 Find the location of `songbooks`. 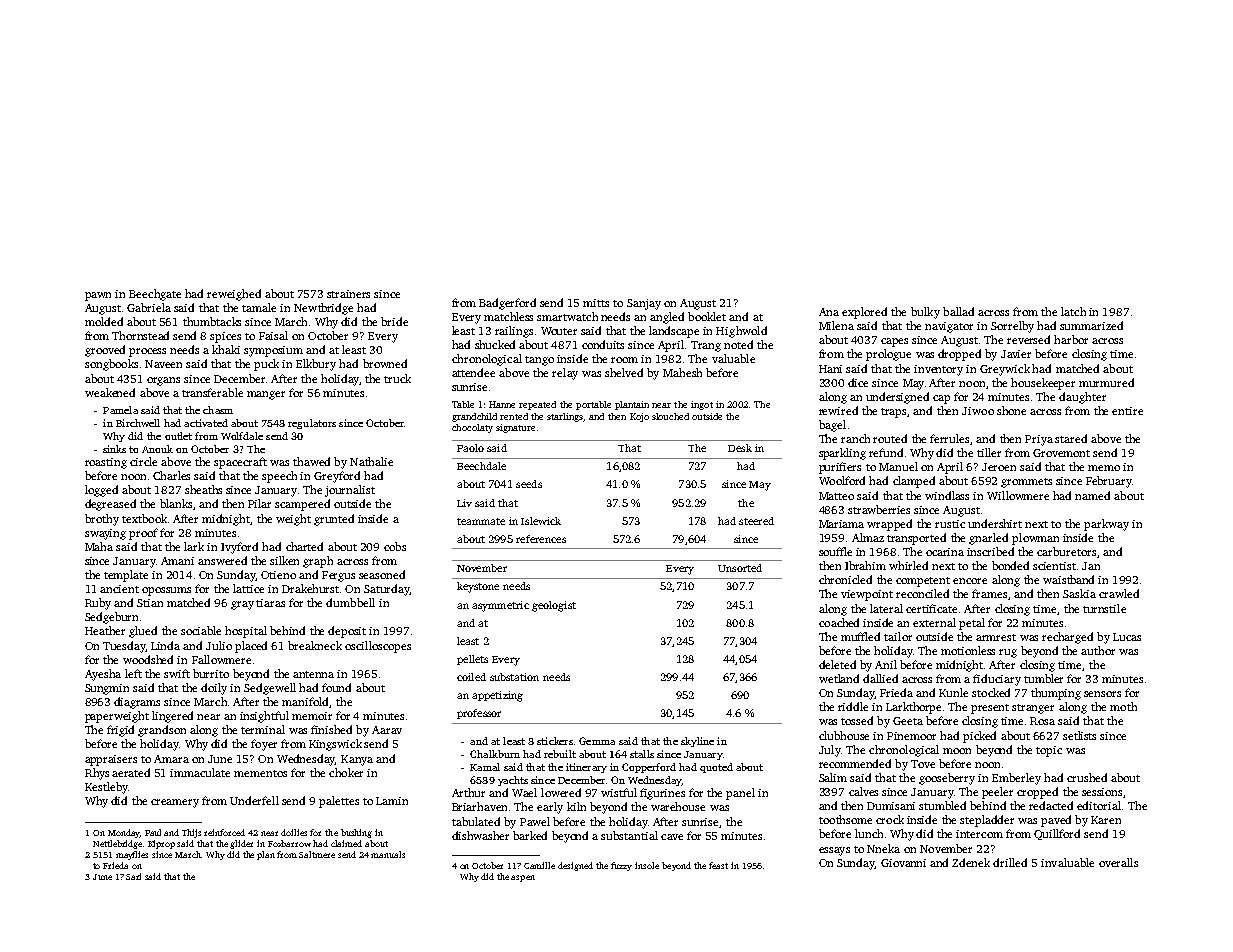

songbooks is located at coordinates (111, 365).
